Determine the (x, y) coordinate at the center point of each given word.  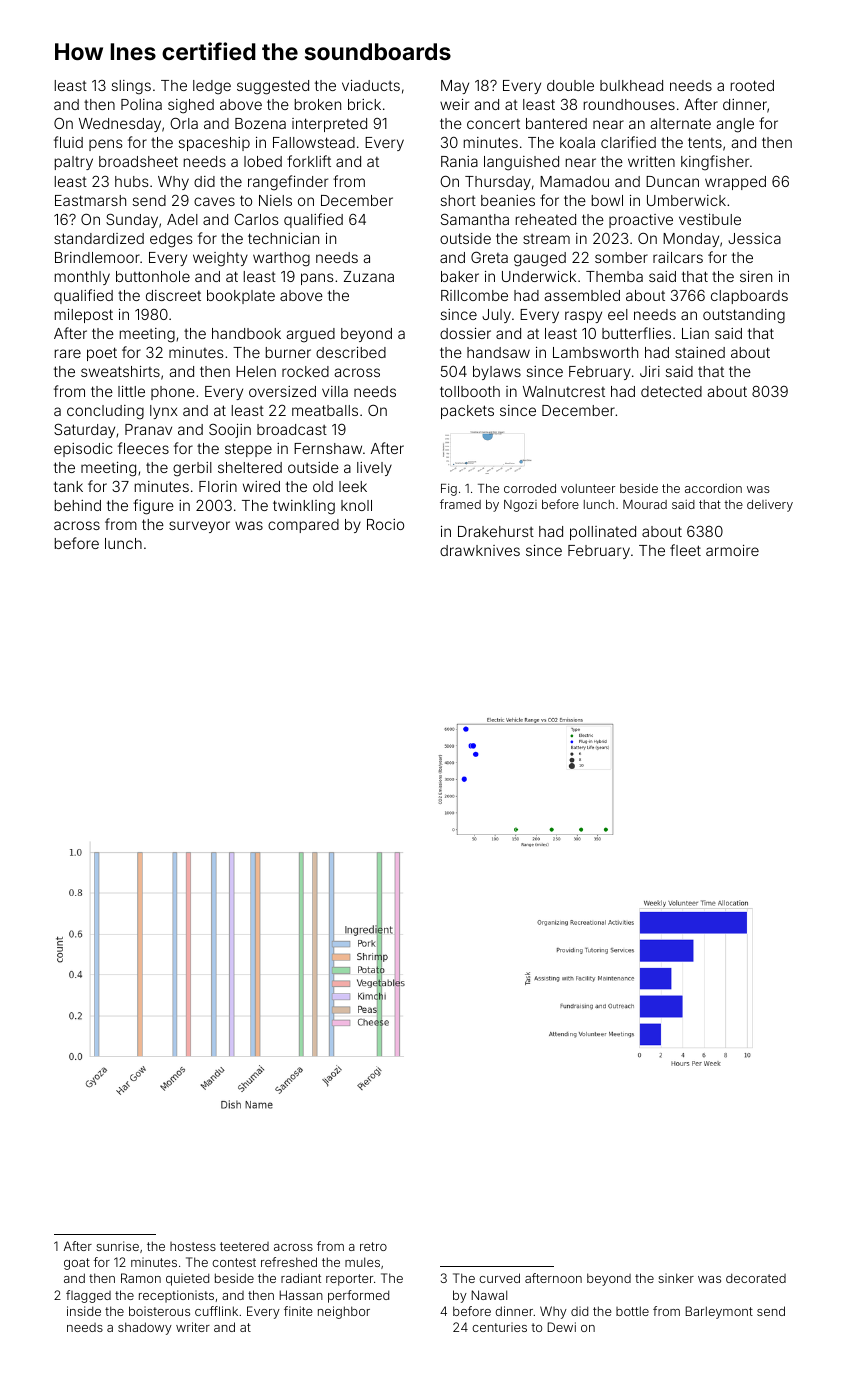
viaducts (371, 85)
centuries (499, 1327)
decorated (756, 1278)
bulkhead (631, 85)
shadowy (145, 1328)
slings (131, 87)
